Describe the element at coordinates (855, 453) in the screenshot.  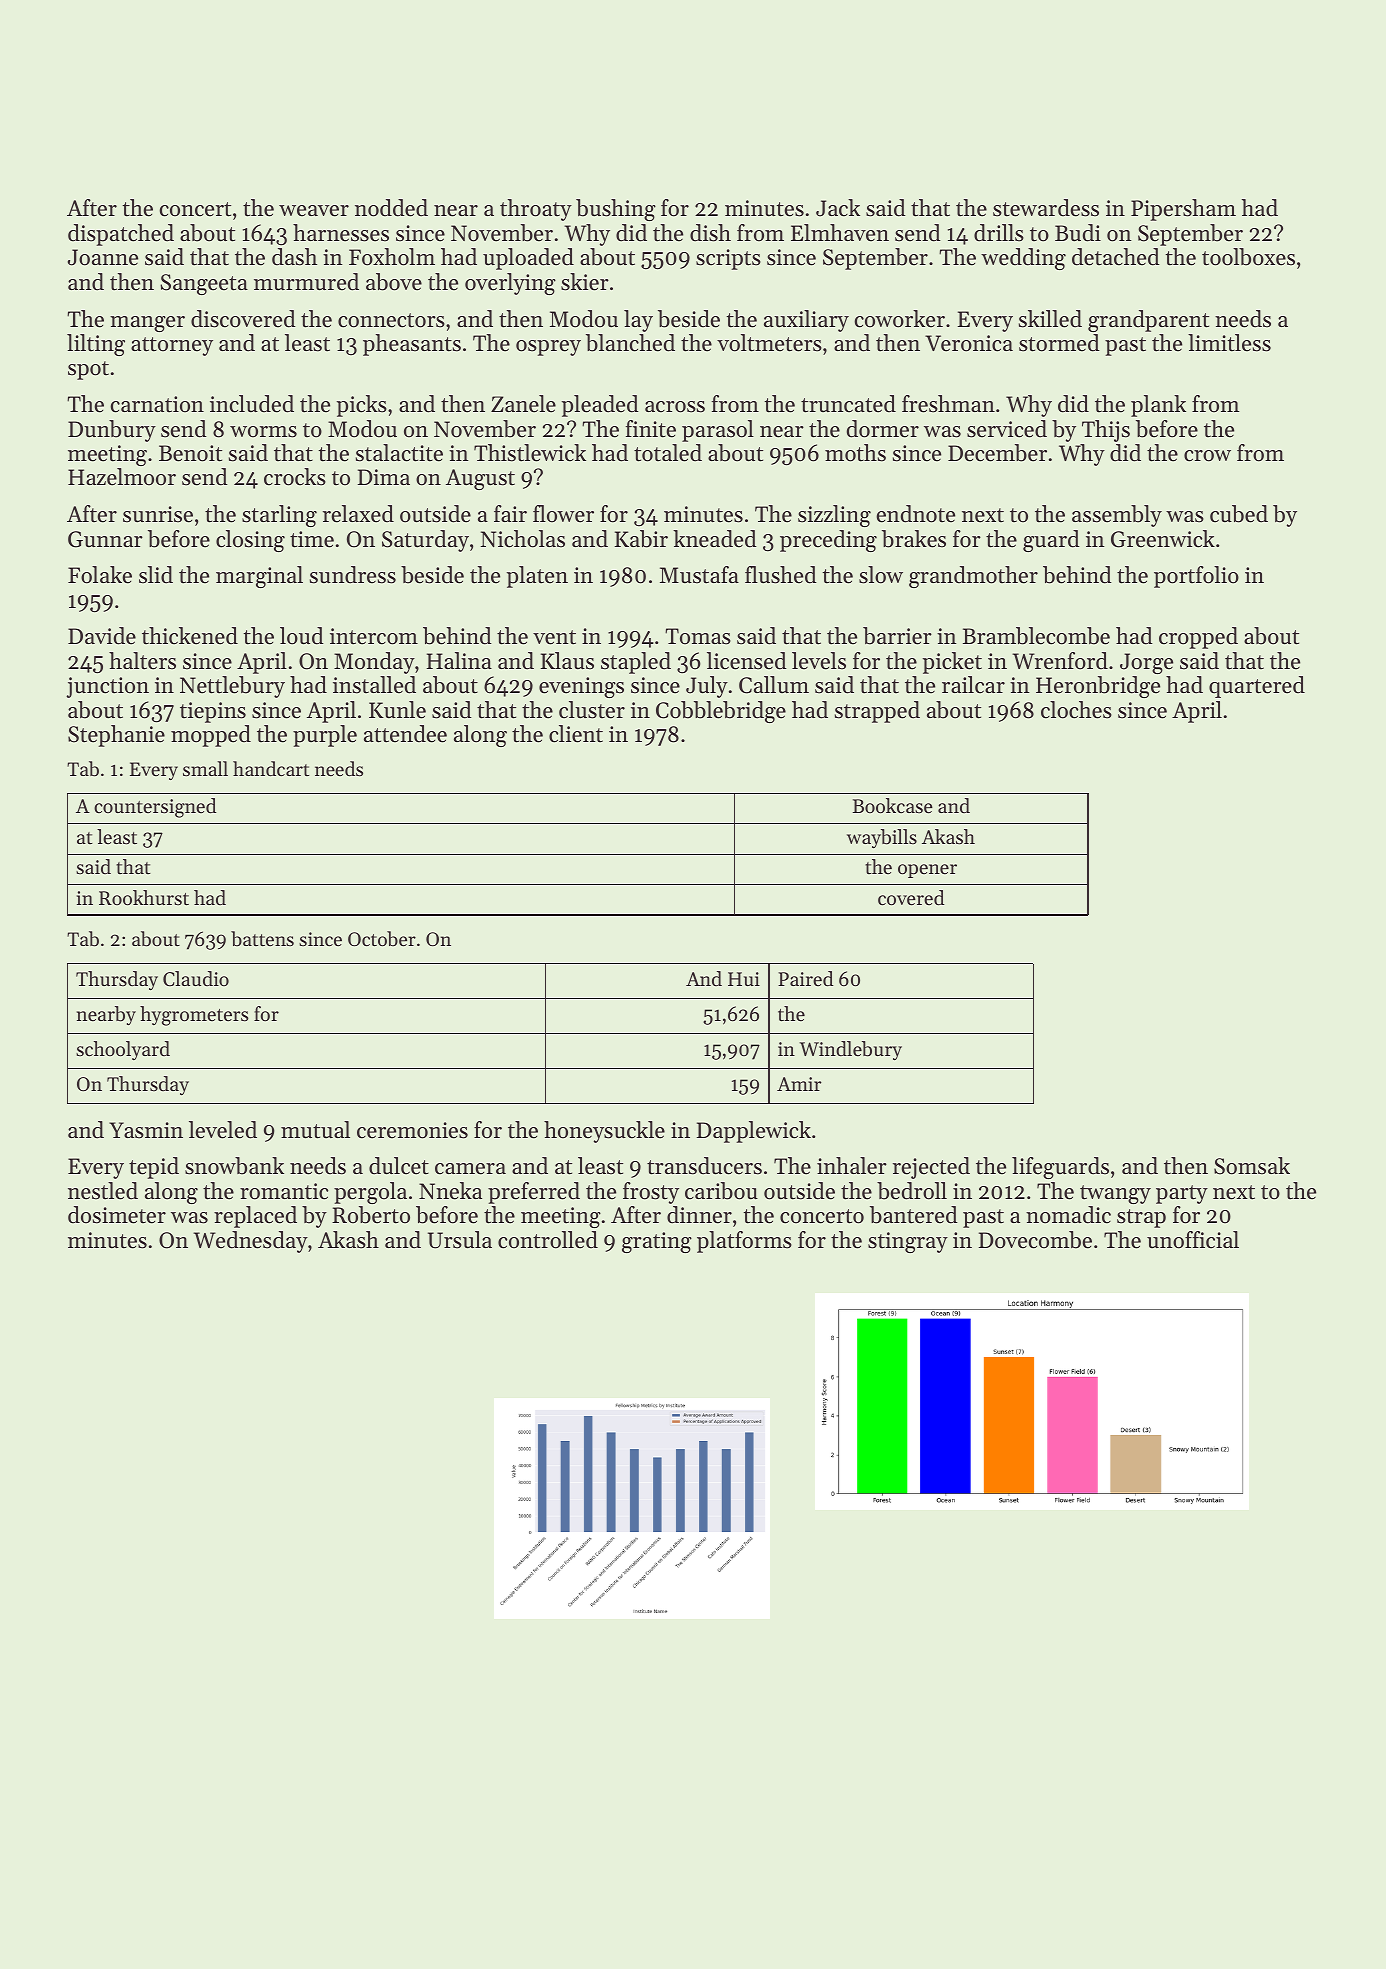
I see `moths` at that location.
